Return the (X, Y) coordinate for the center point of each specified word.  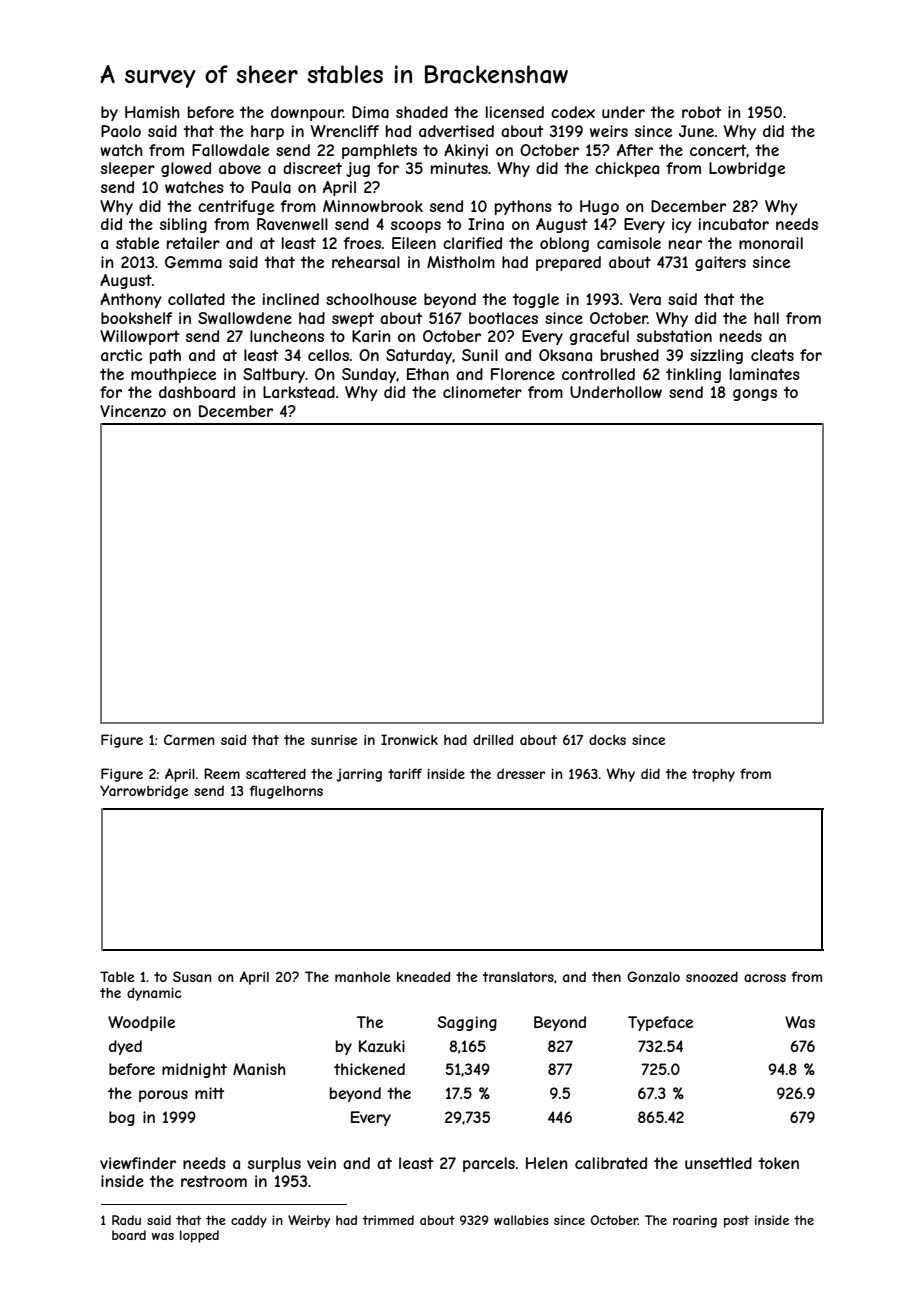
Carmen (189, 739)
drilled (493, 739)
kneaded (423, 976)
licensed (515, 112)
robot (701, 112)
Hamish (152, 112)
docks (607, 739)
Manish (259, 1069)
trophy (713, 775)
